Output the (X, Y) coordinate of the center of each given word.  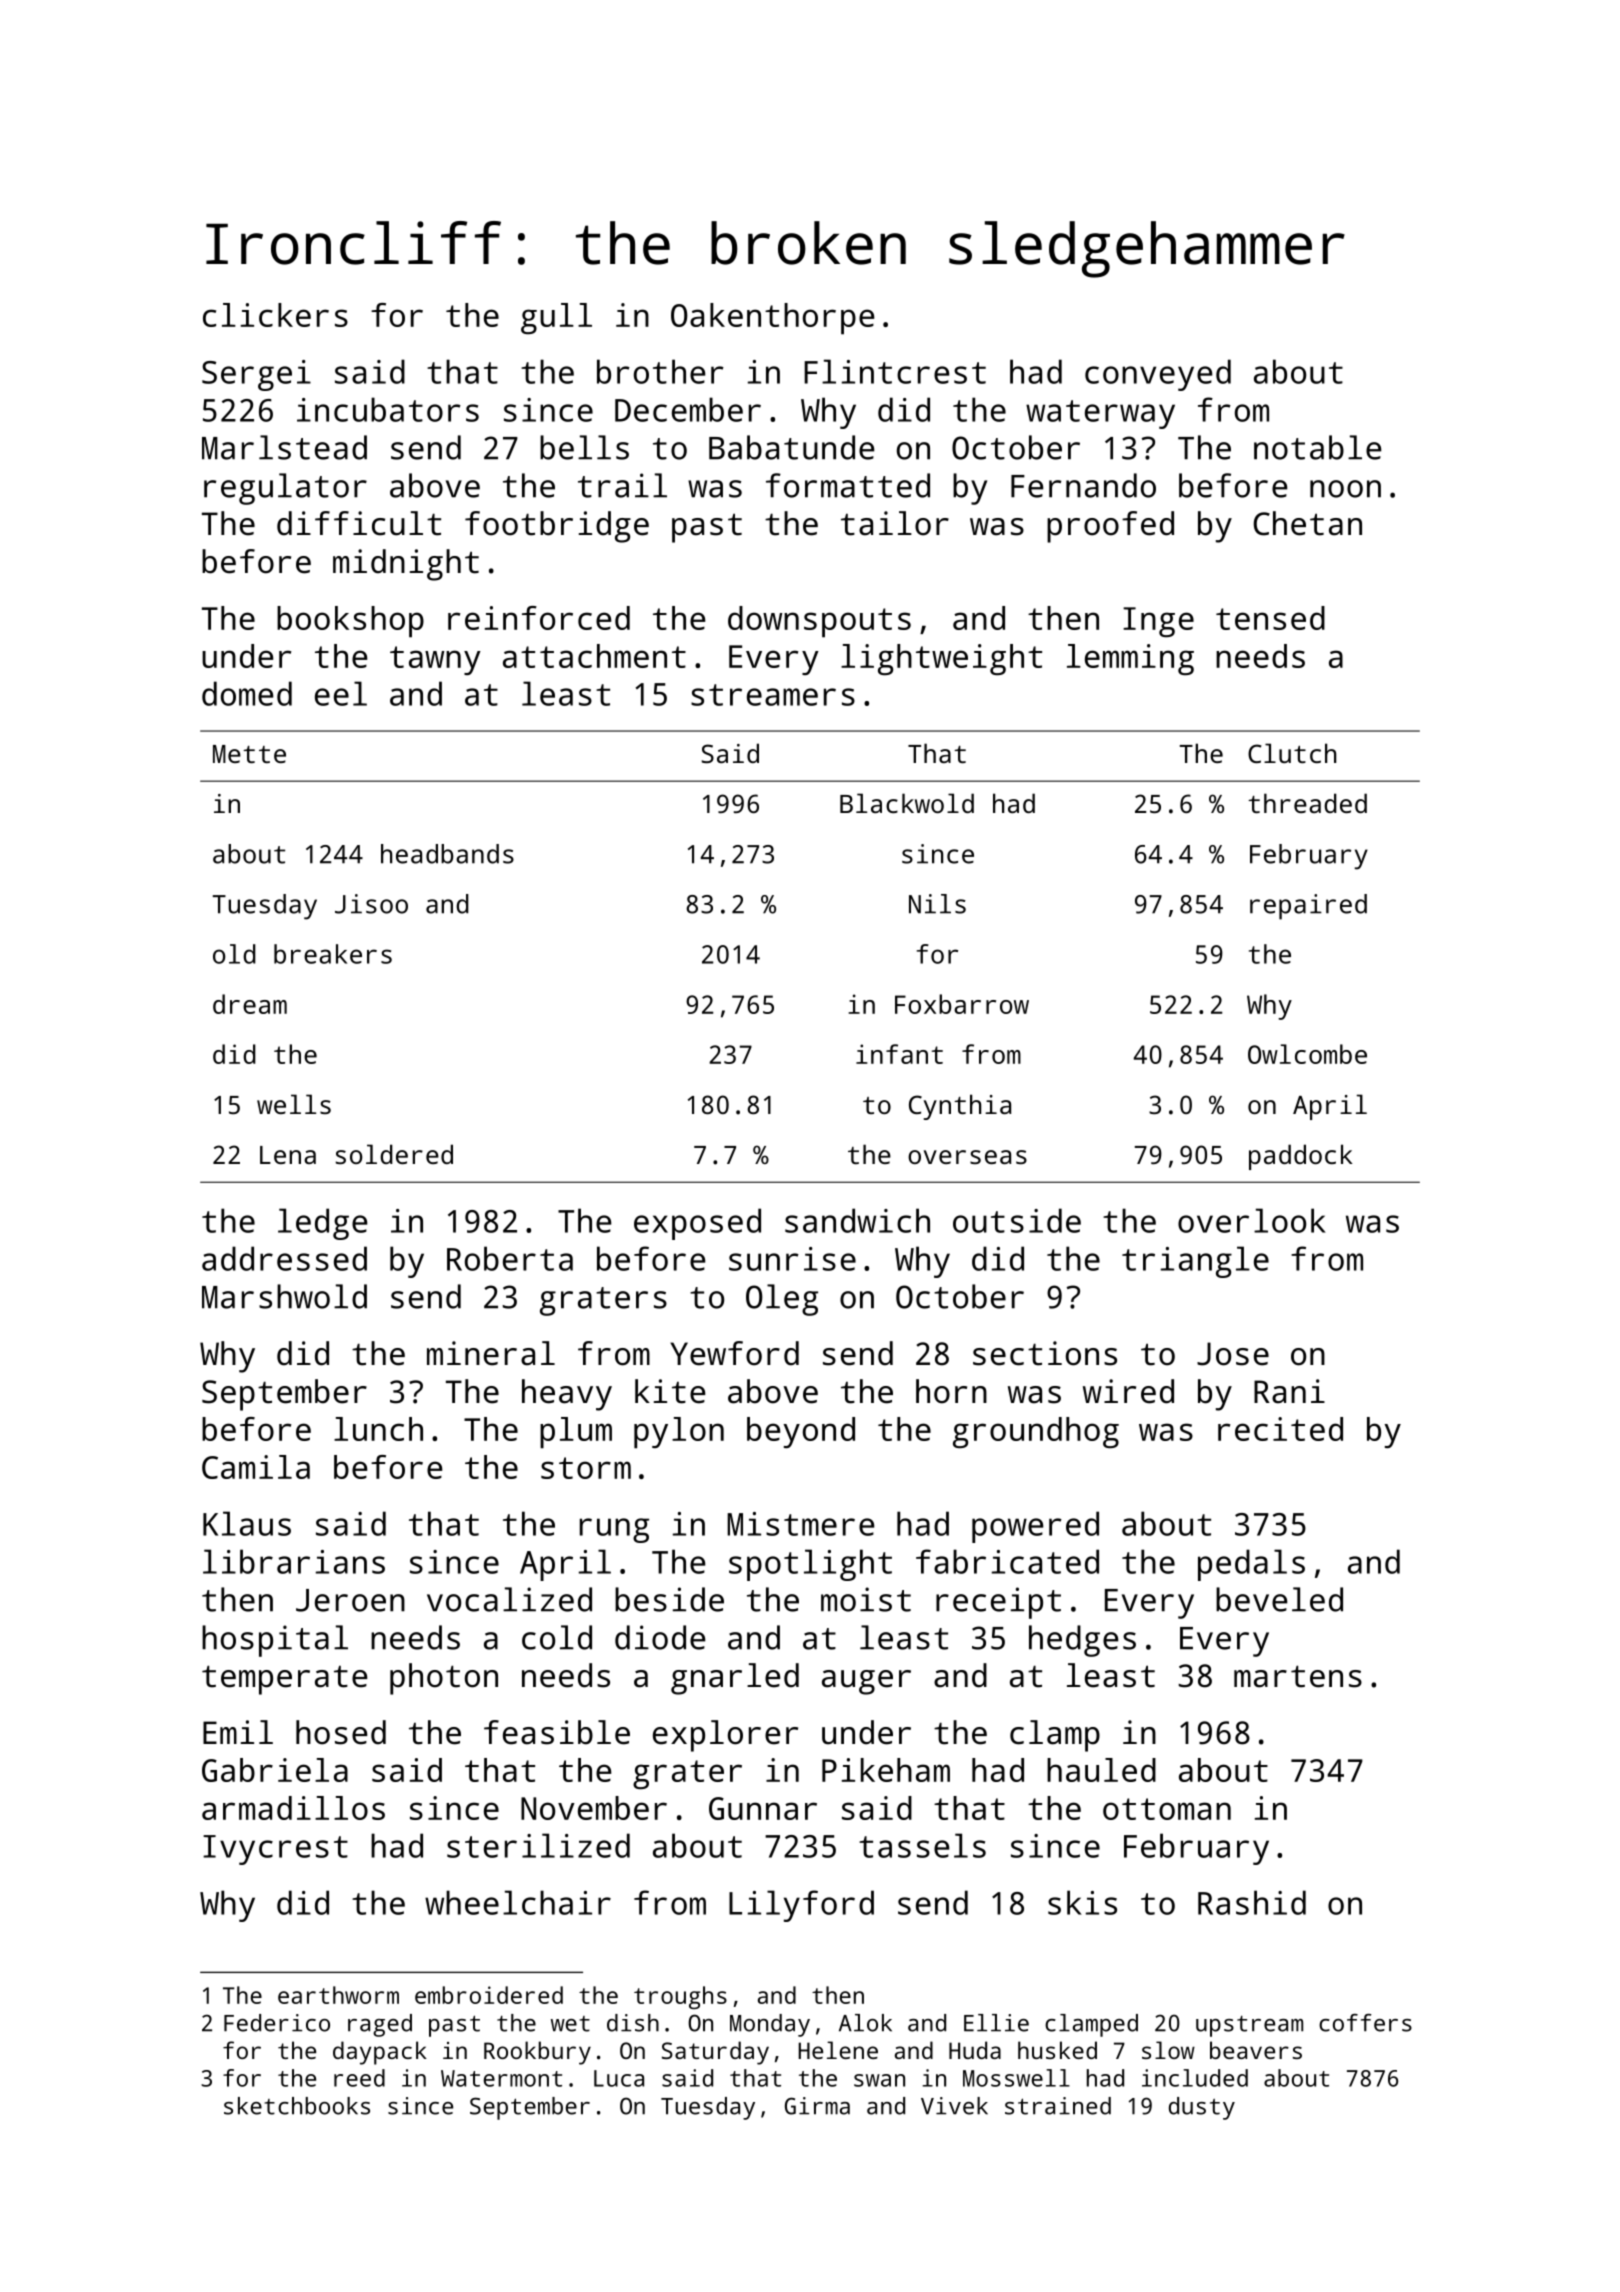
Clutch (1292, 753)
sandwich (857, 1220)
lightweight (941, 660)
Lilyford (801, 1906)
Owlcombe (1307, 1054)
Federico (277, 2023)
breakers (333, 954)
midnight (406, 565)
